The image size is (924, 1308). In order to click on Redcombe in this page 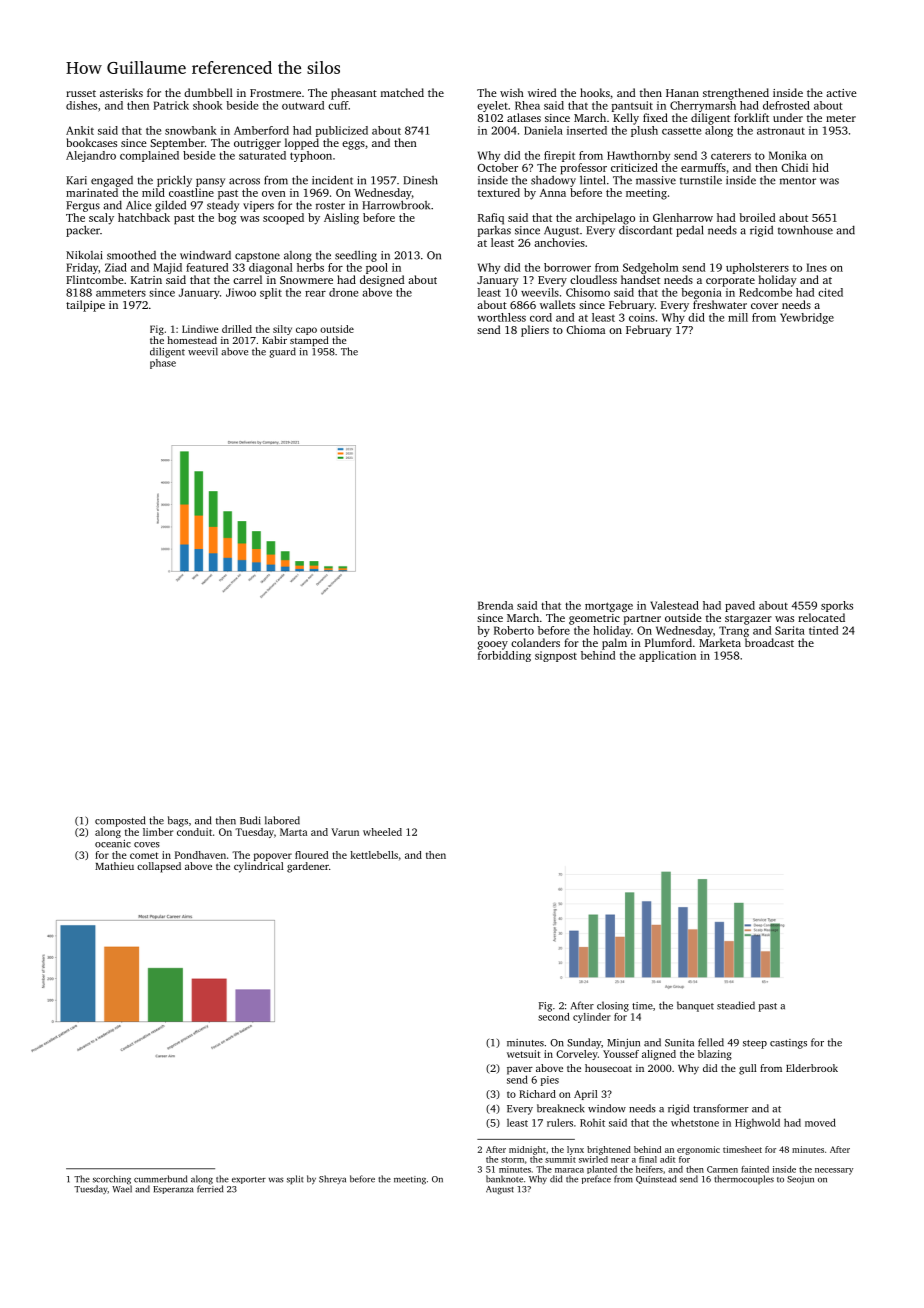, I will do `click(765, 292)`.
